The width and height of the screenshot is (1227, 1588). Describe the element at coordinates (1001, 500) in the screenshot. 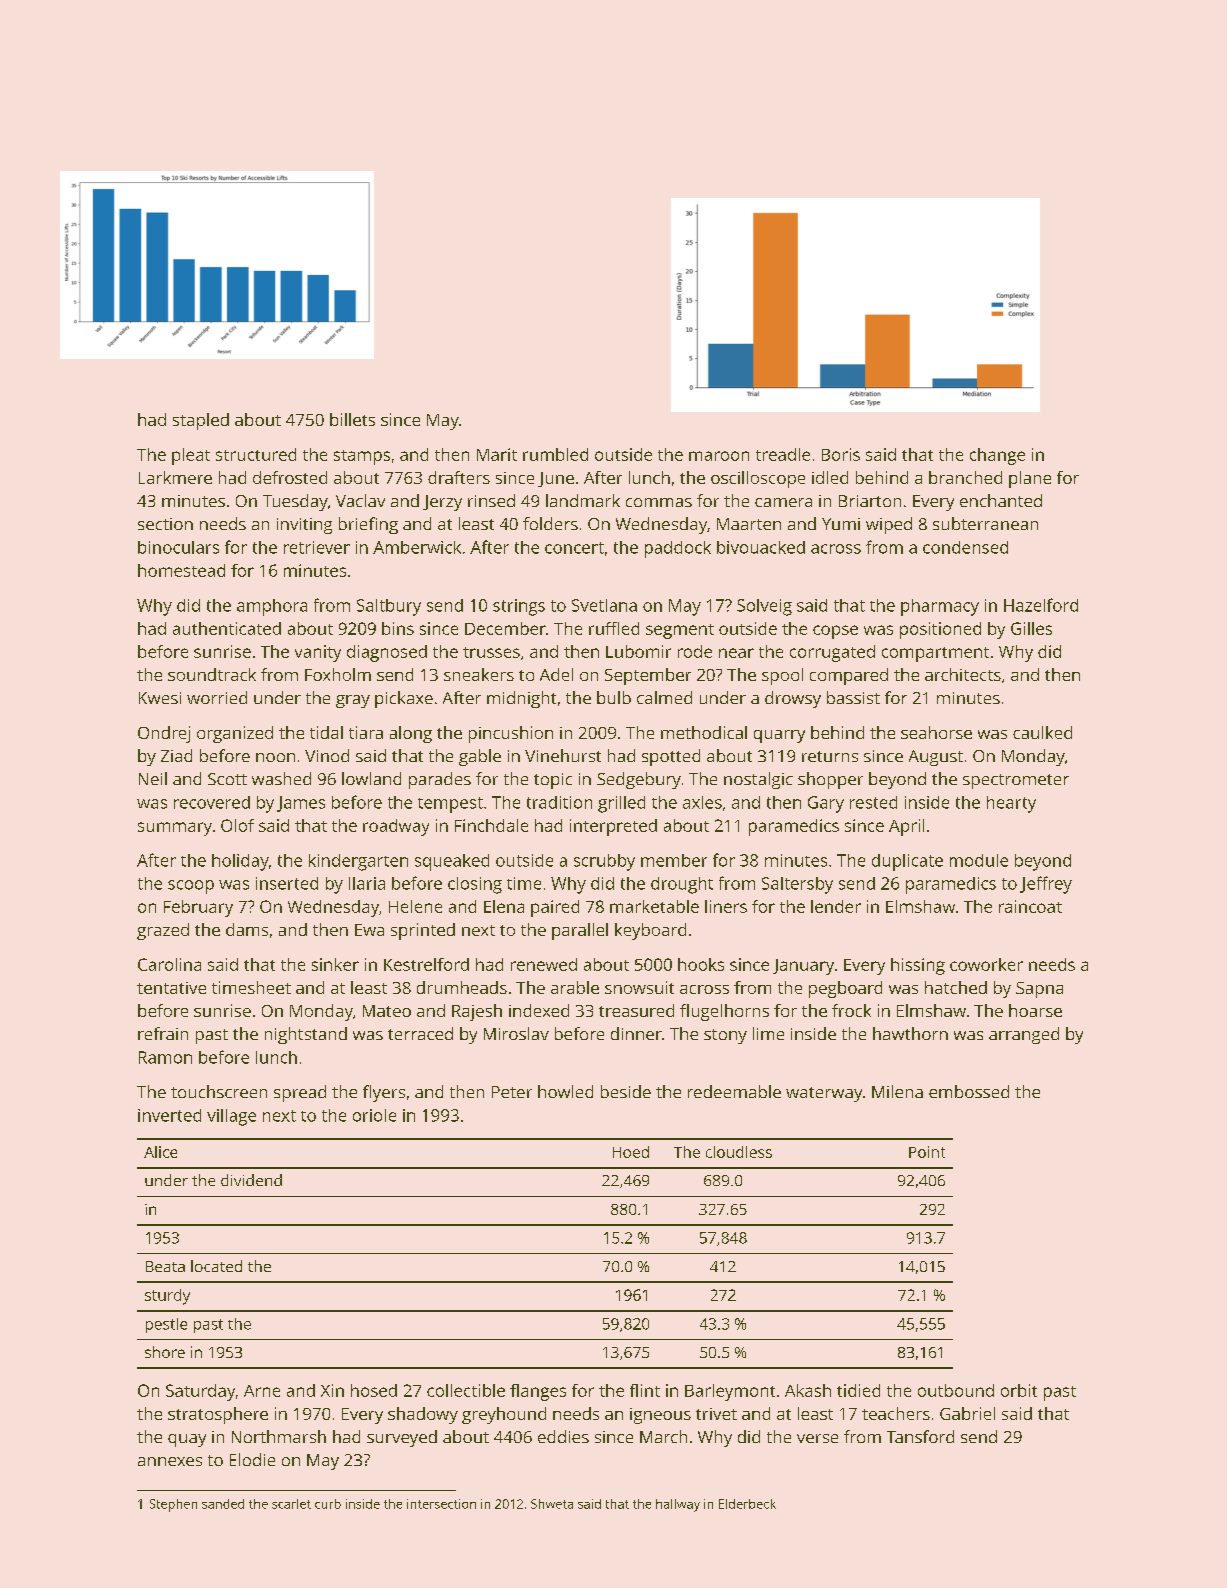

I see `enchanted` at that location.
